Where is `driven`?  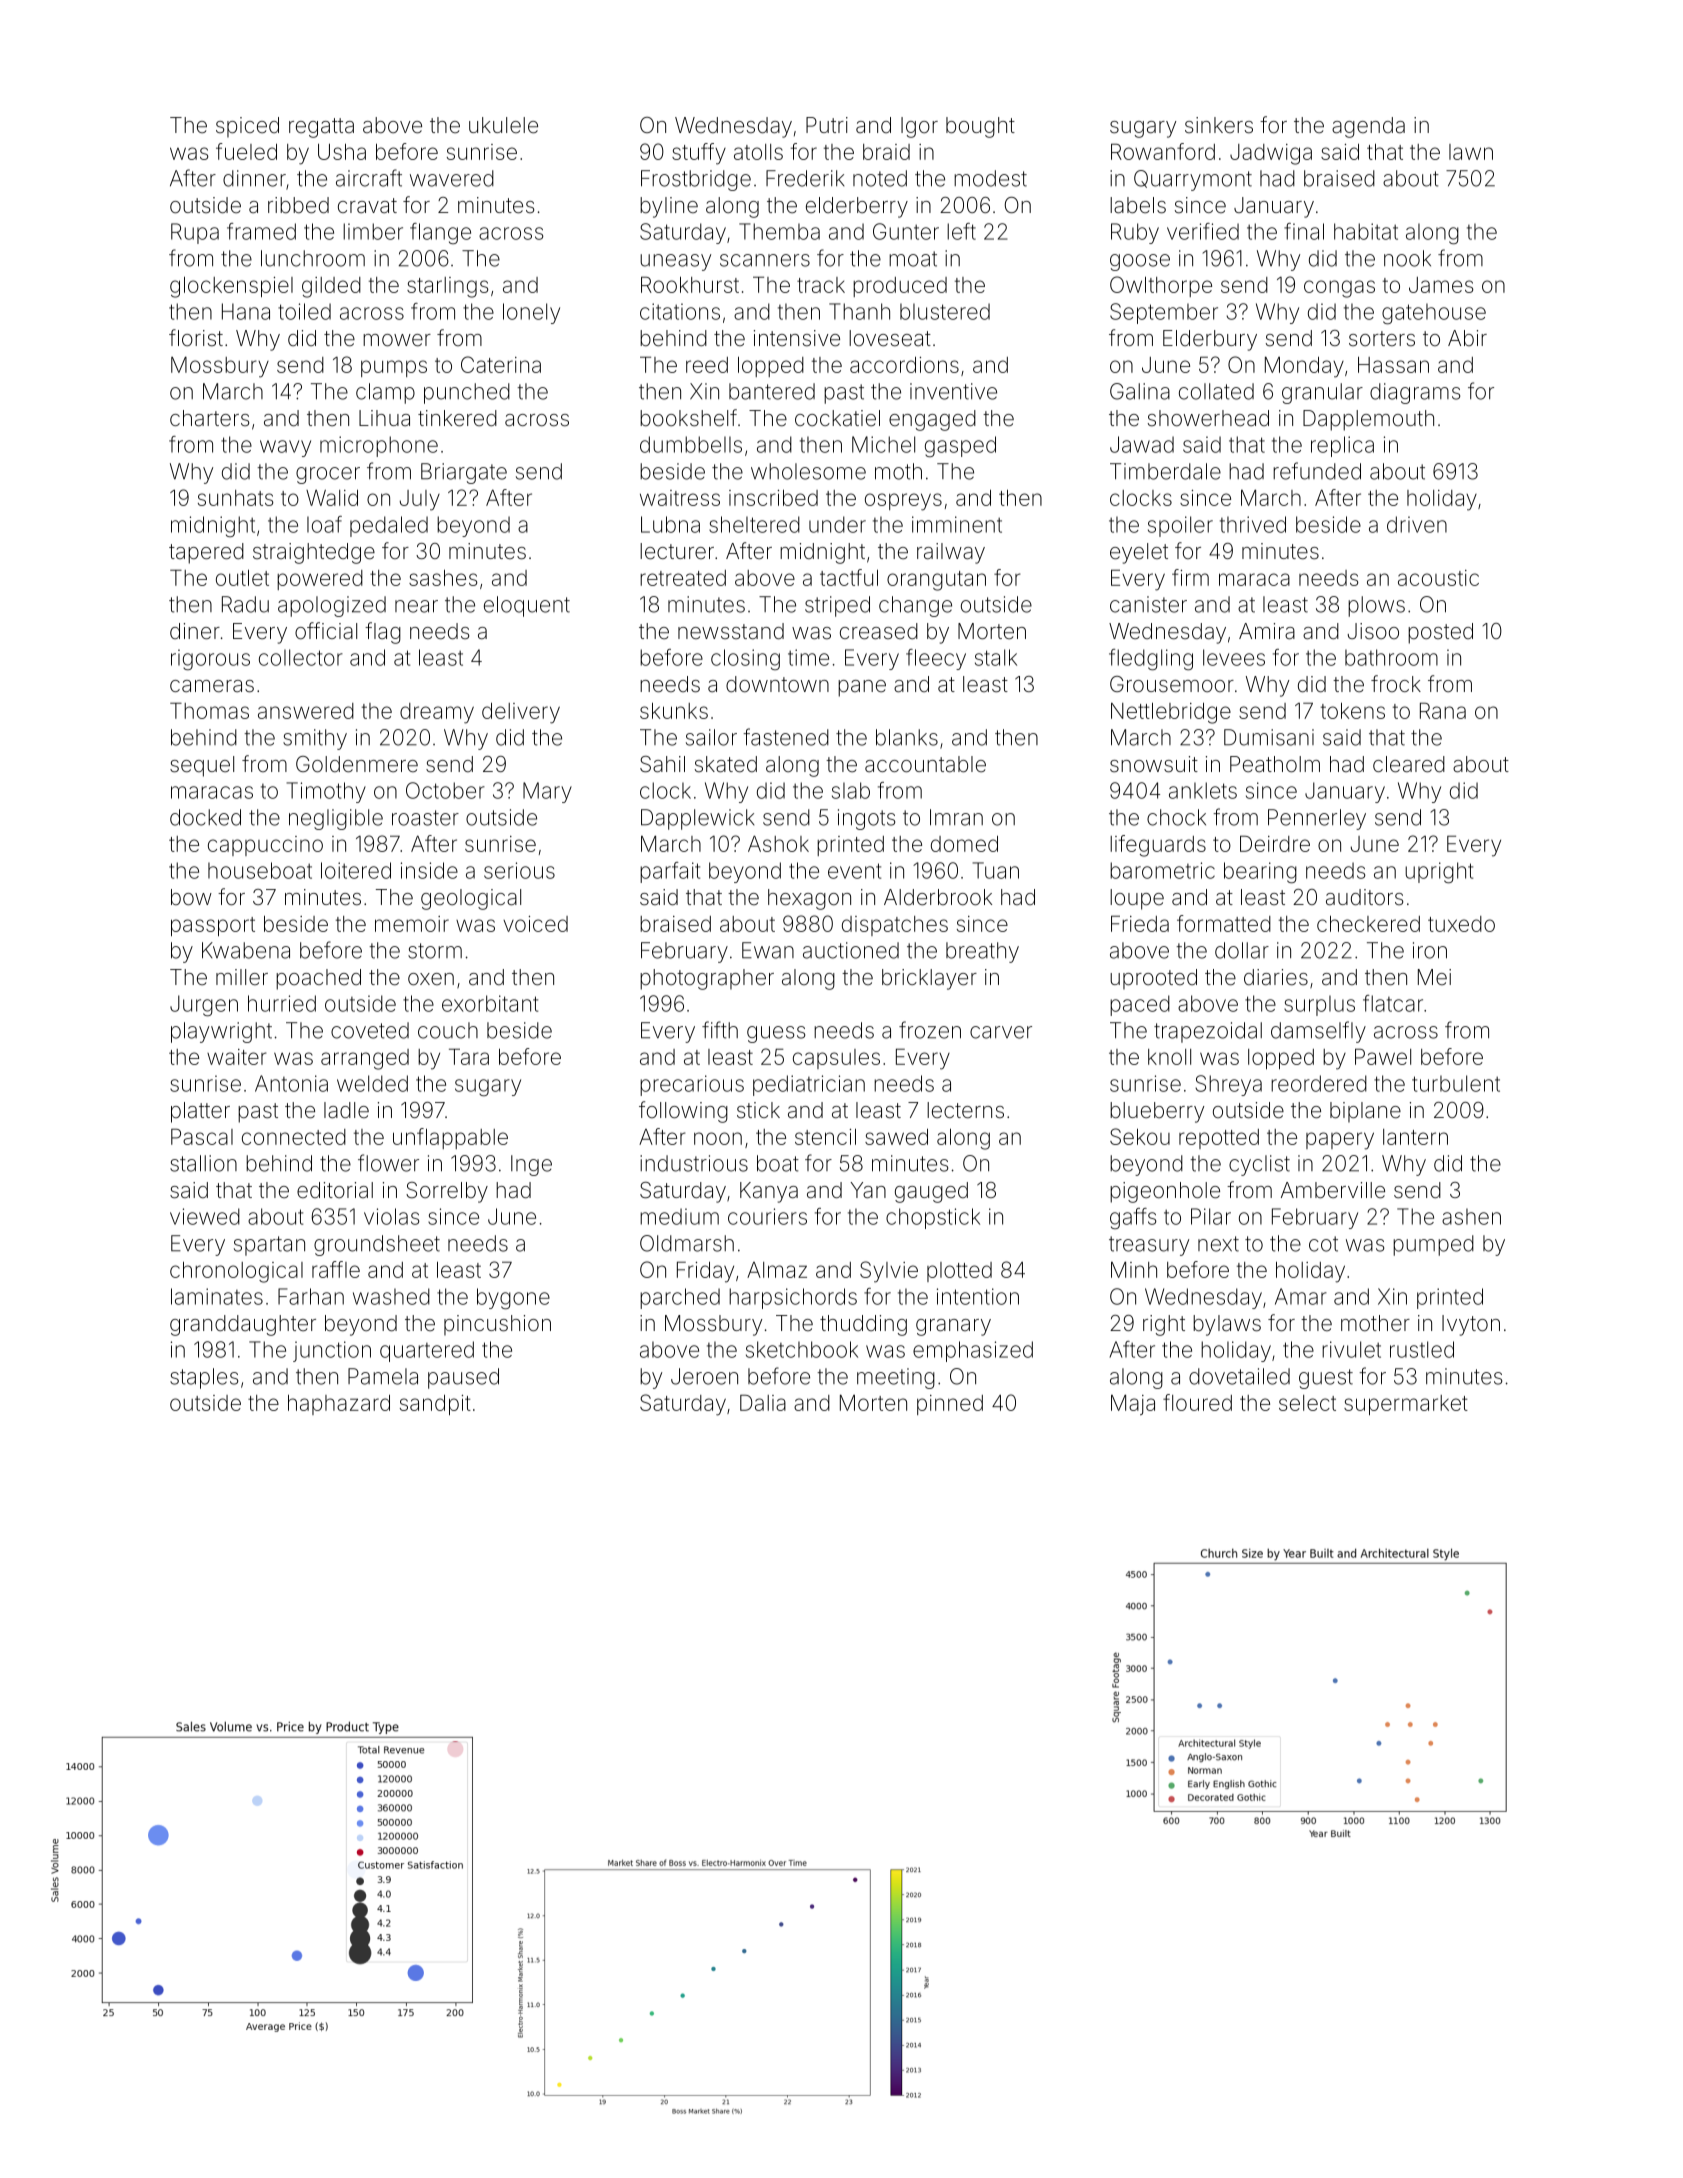 driven is located at coordinates (1417, 524).
